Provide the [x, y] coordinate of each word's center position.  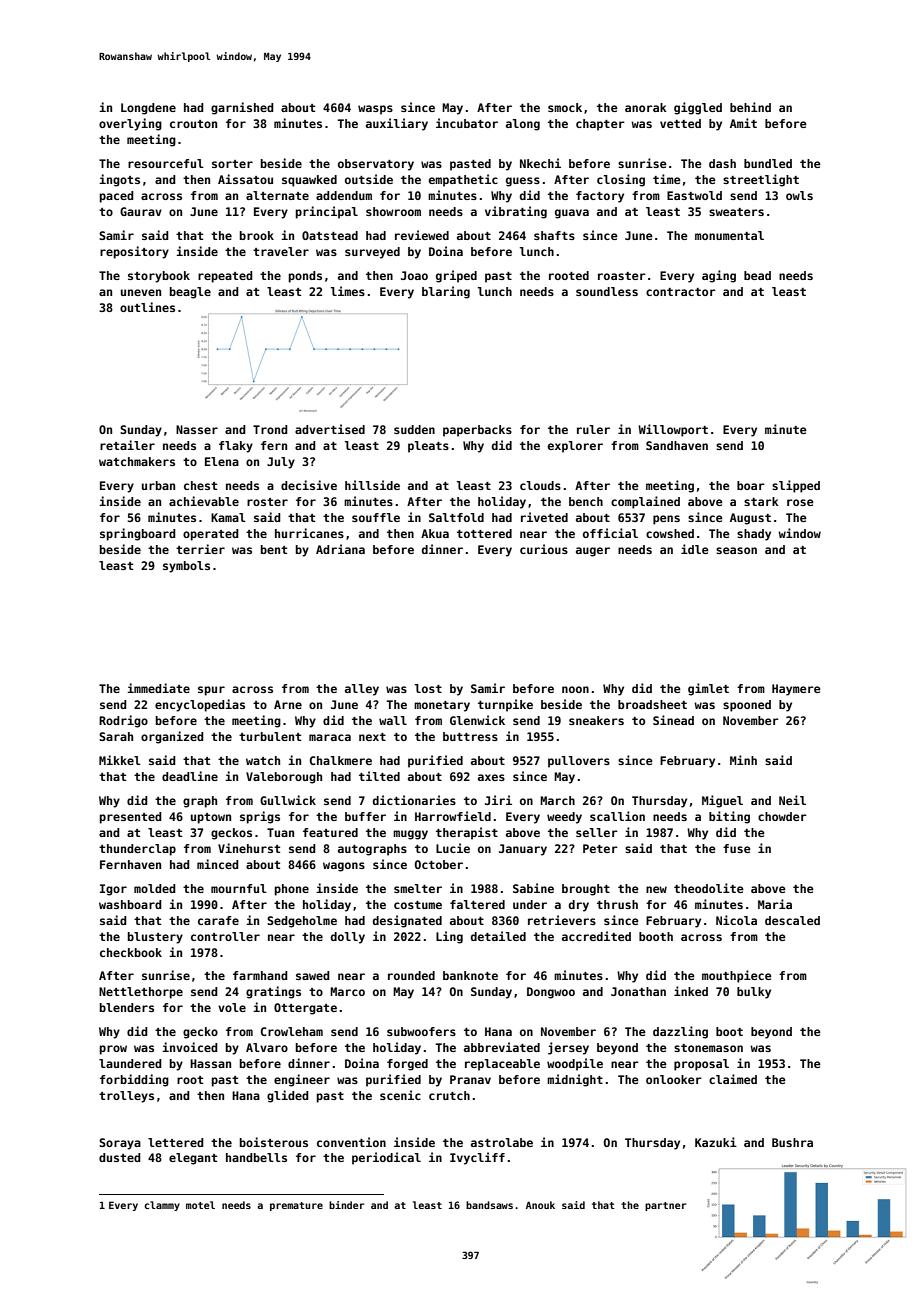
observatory [376, 165]
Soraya [120, 1144]
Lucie [453, 848]
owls [799, 195]
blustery [155, 938]
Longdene [148, 109]
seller [597, 832]
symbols [186, 567]
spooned [747, 706]
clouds [540, 485]
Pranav [470, 1079]
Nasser [197, 429]
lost [428, 688]
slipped [796, 486]
